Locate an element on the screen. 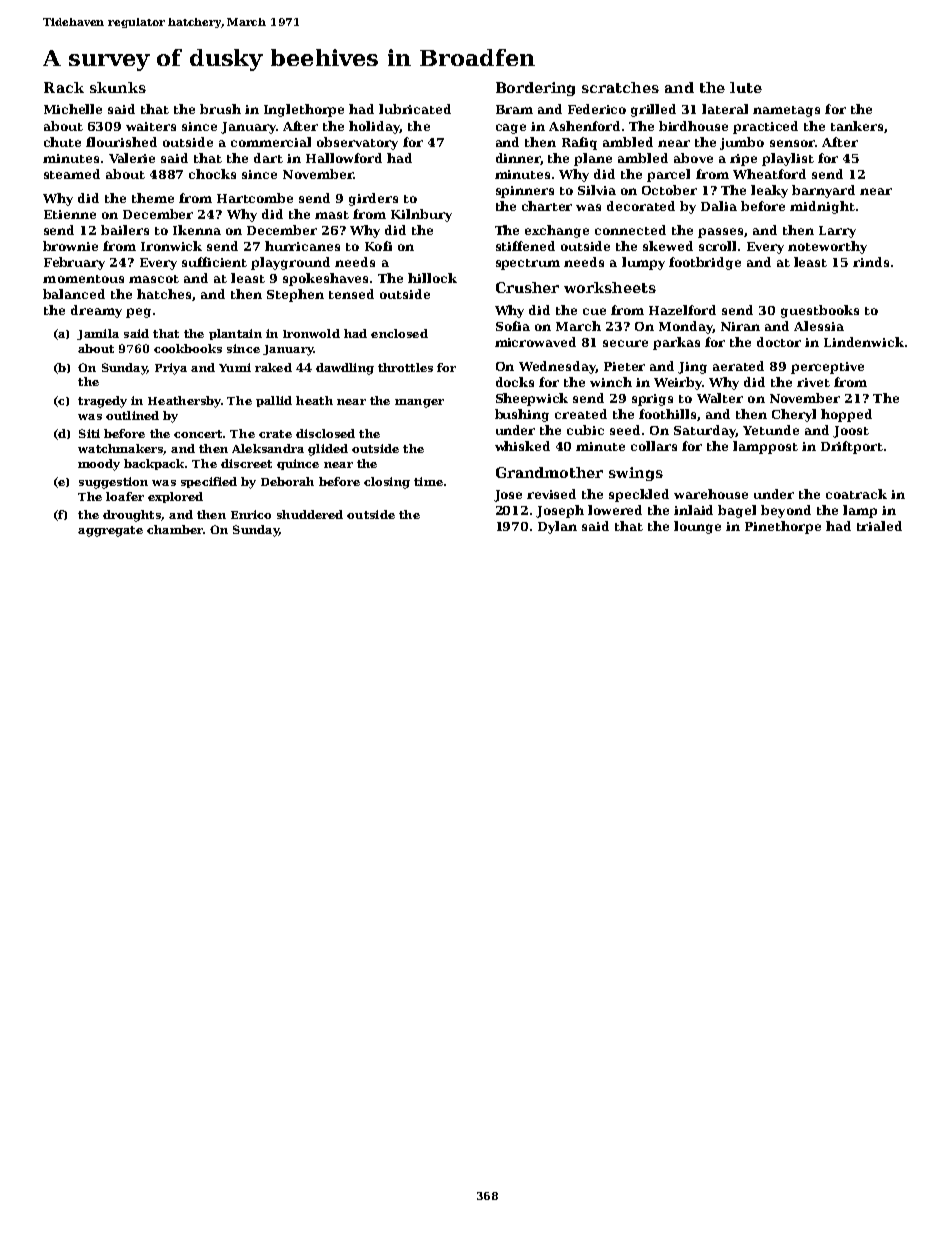 The width and height of the screenshot is (952, 1233). tankers is located at coordinates (857, 126).
